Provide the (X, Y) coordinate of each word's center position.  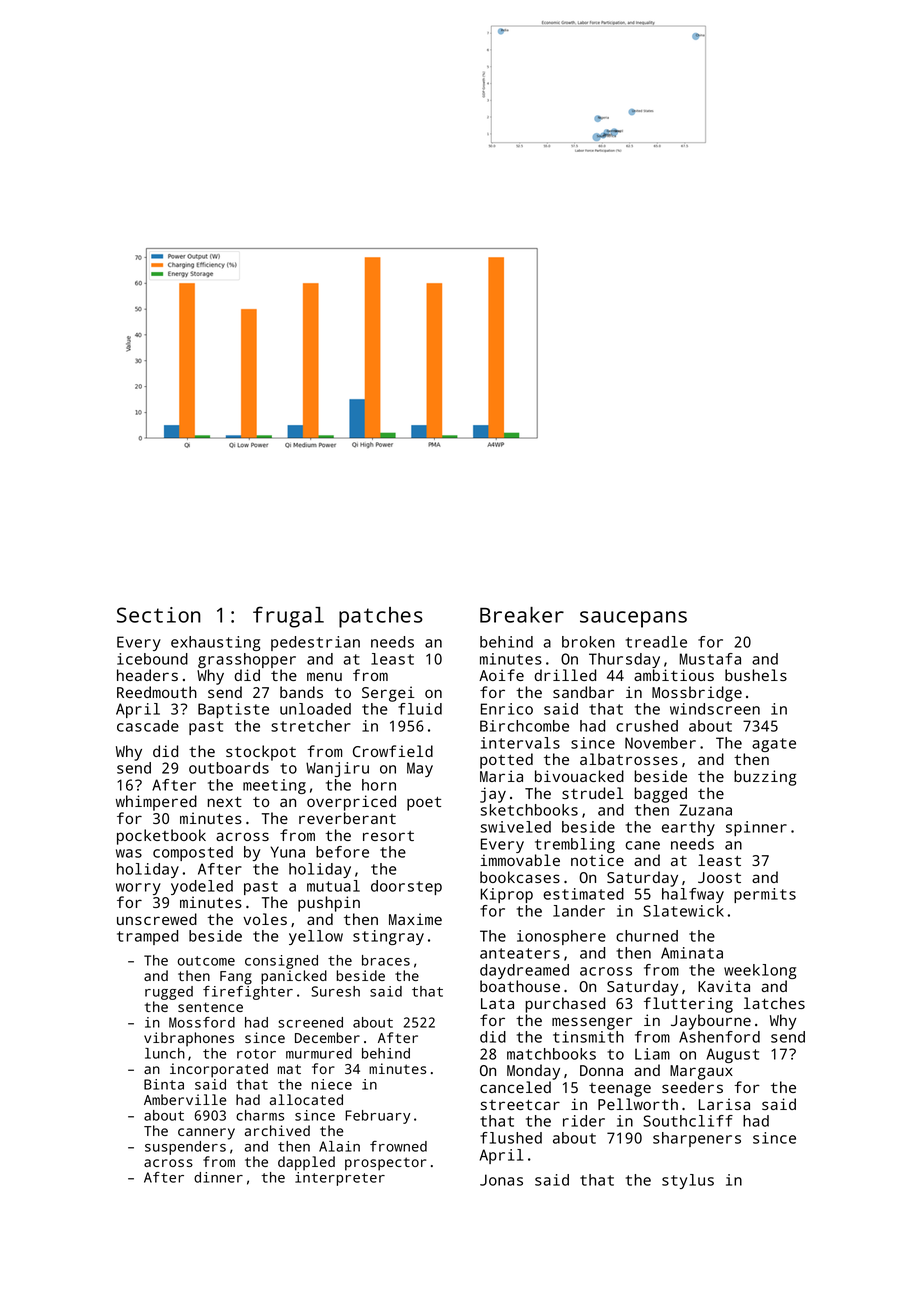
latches (774, 1003)
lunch (165, 1053)
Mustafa (710, 659)
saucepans (633, 619)
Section (159, 615)
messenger (592, 1023)
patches (381, 617)
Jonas (501, 1180)
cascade (148, 726)
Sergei (388, 694)
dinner (218, 1177)
